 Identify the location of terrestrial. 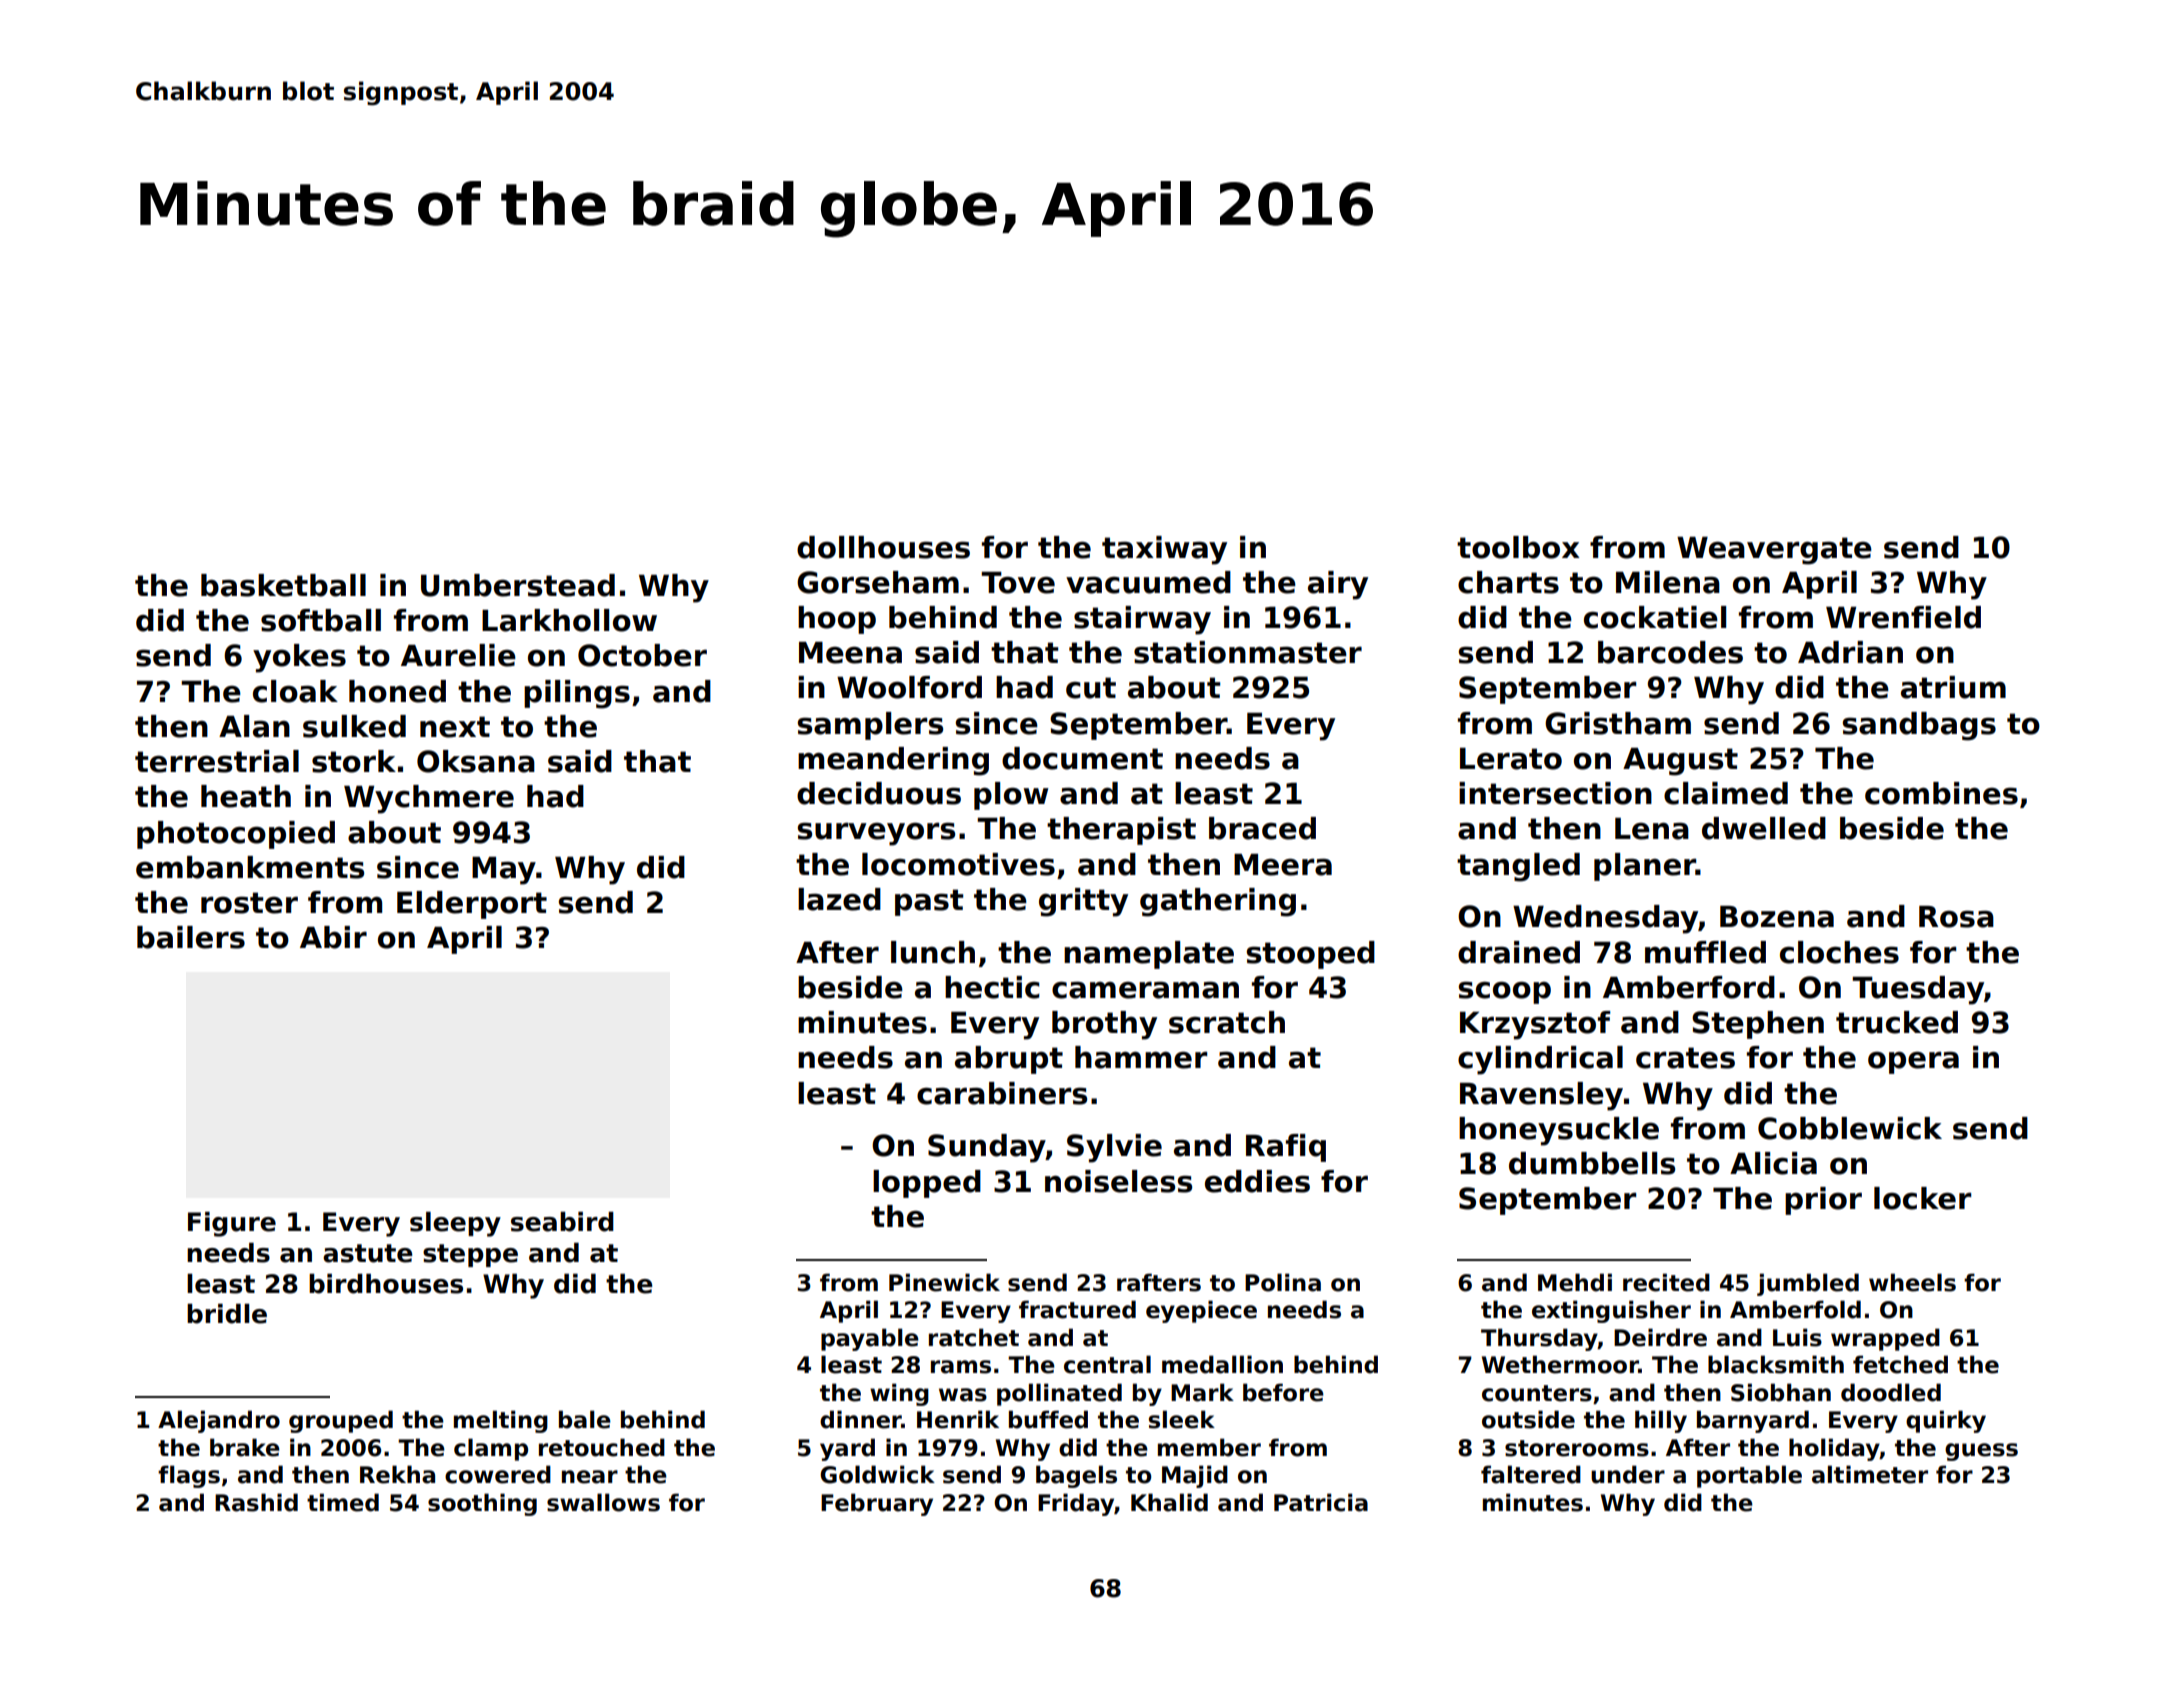
(217, 761).
